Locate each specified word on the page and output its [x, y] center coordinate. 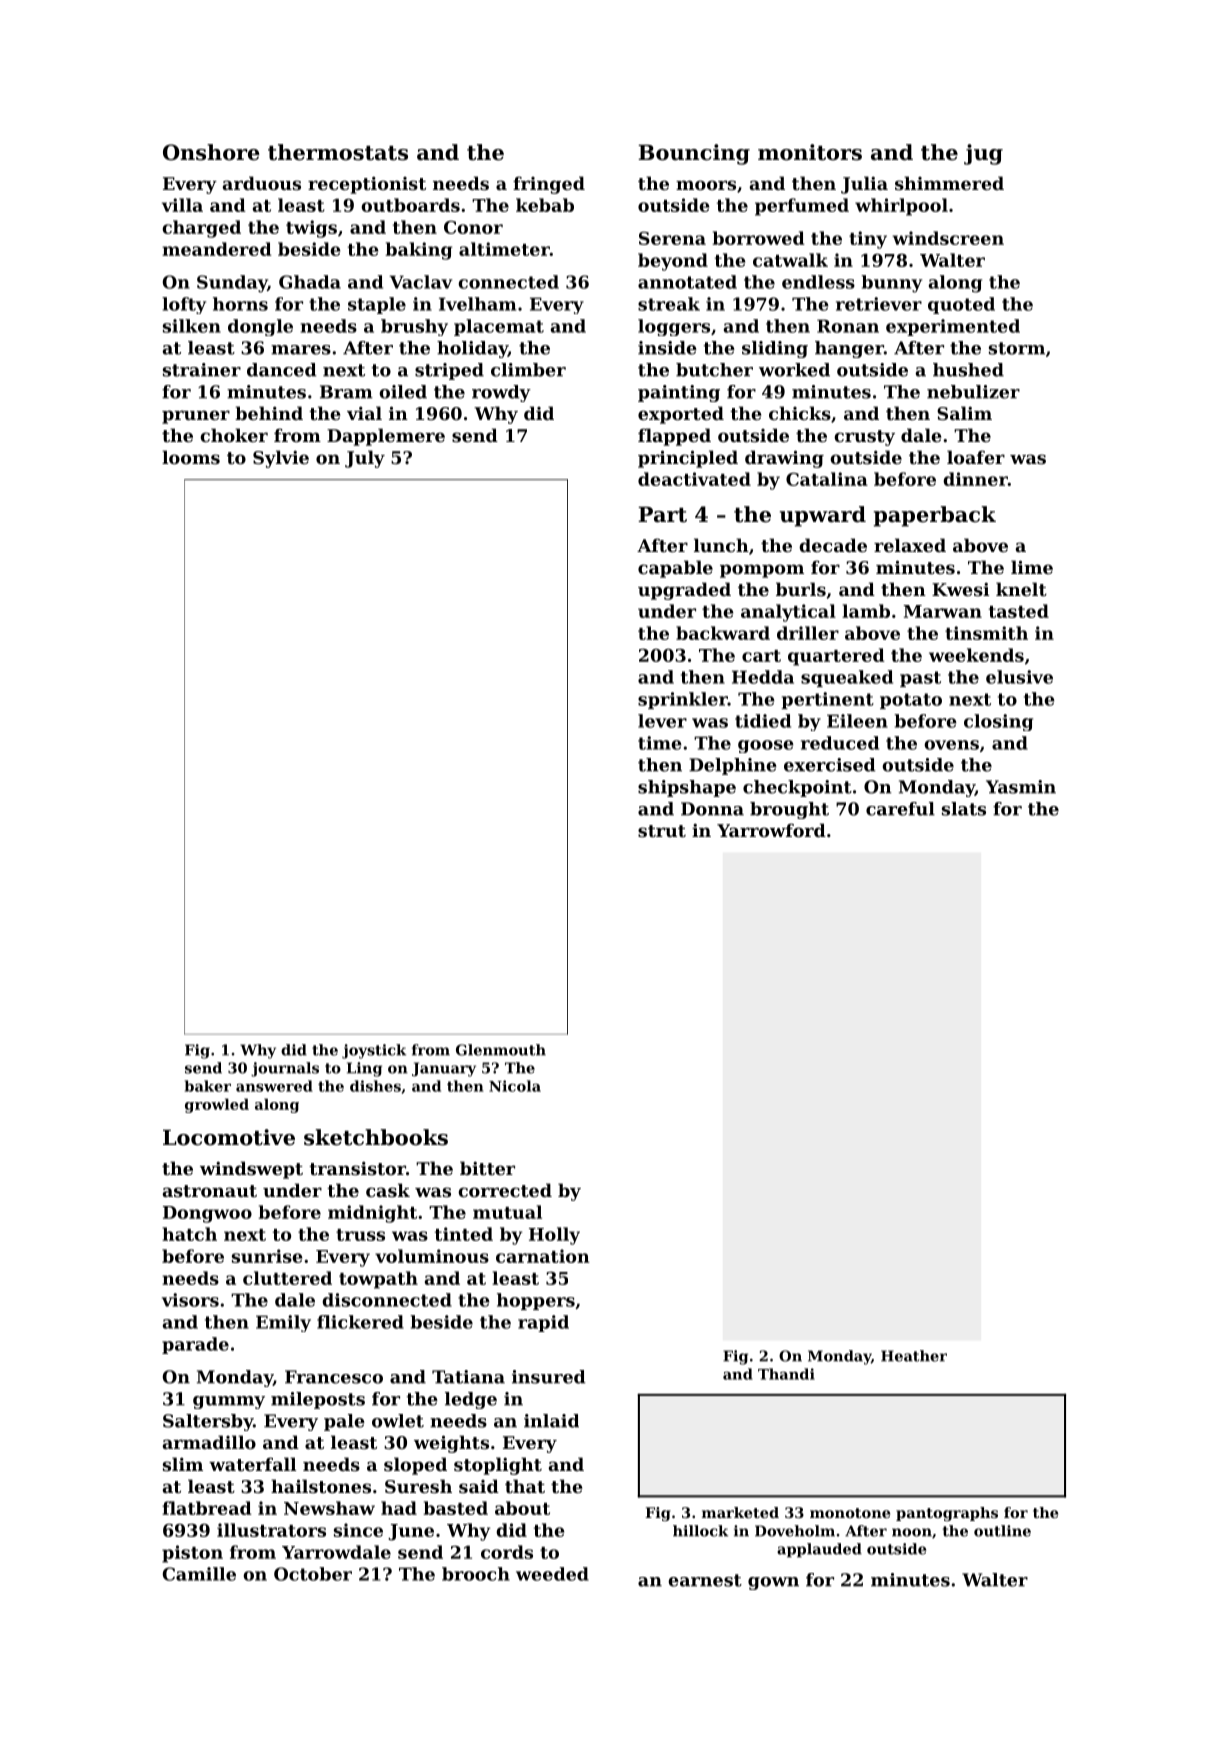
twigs [311, 229]
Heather [914, 1356]
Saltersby [208, 1422]
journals [285, 1069]
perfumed [802, 207]
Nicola [515, 1086]
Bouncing [694, 154]
